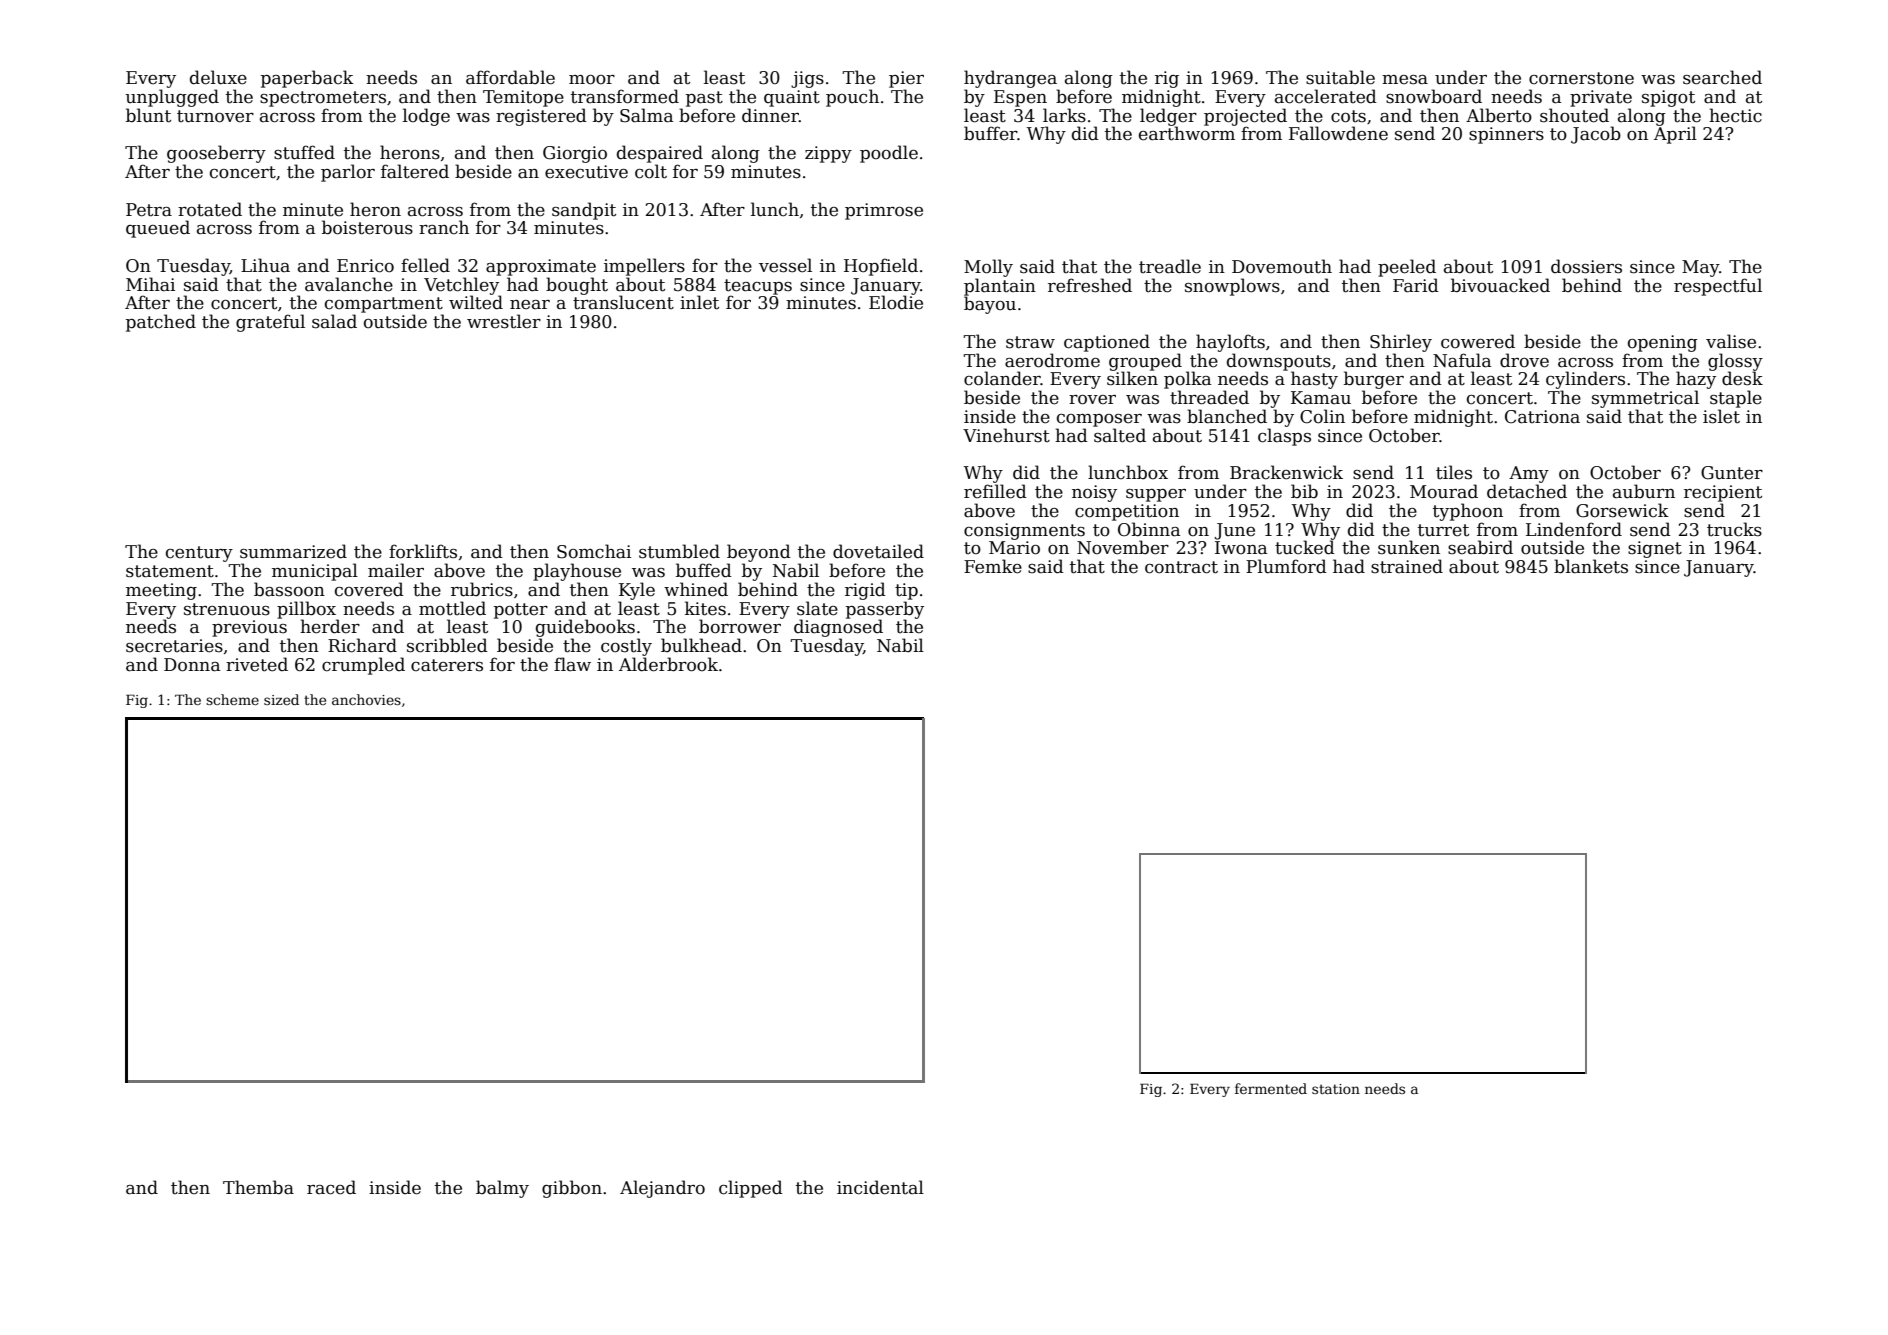 The width and height of the image is (1888, 1335). Describe the element at coordinates (502, 1189) in the image. I see `balmy` at that location.
